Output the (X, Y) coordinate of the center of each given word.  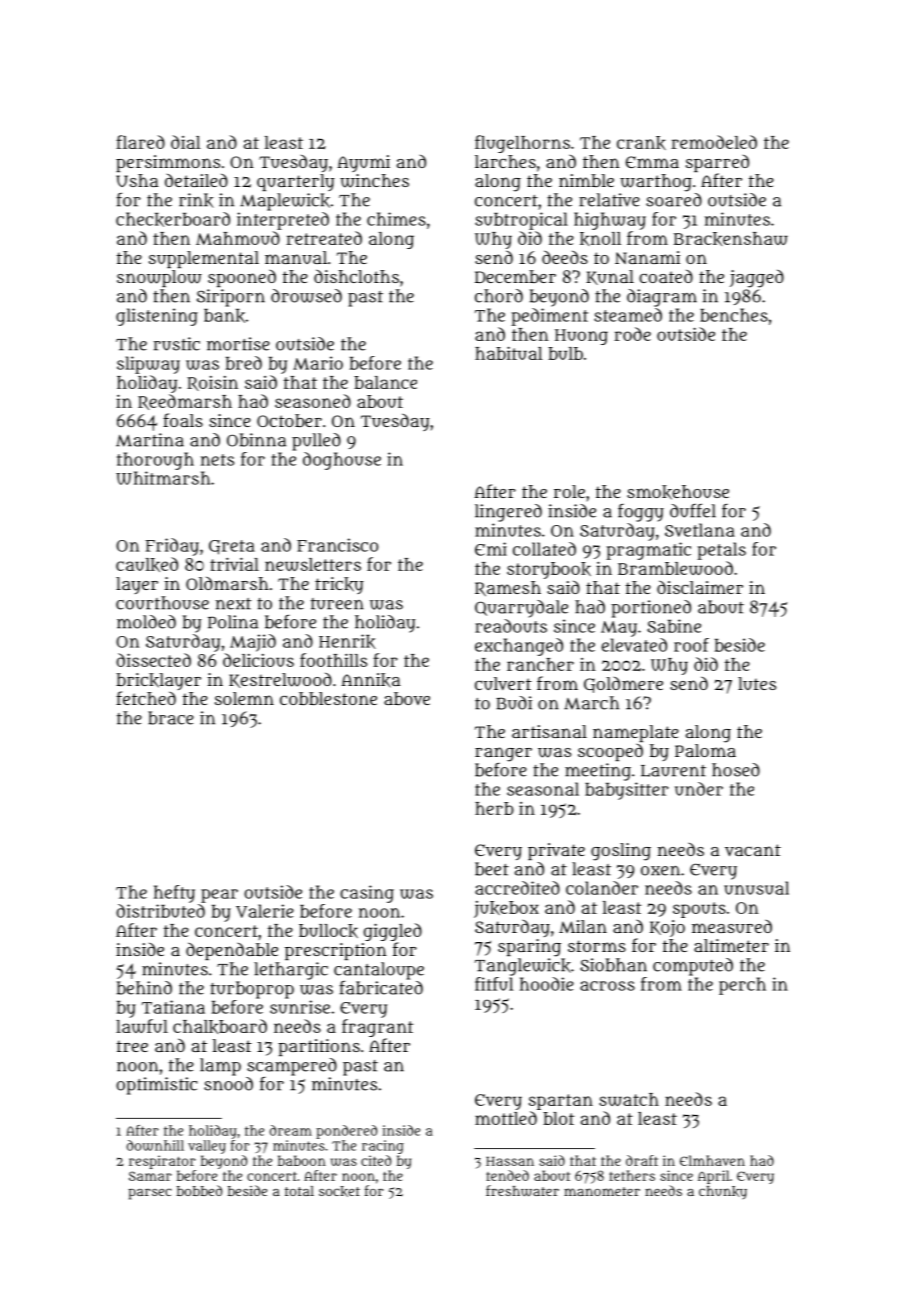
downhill (155, 1145)
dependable (232, 951)
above (407, 698)
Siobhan (613, 965)
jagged (757, 278)
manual (296, 257)
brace (171, 718)
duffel (693, 511)
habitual (509, 353)
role (569, 491)
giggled (393, 932)
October (289, 420)
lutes (757, 683)
